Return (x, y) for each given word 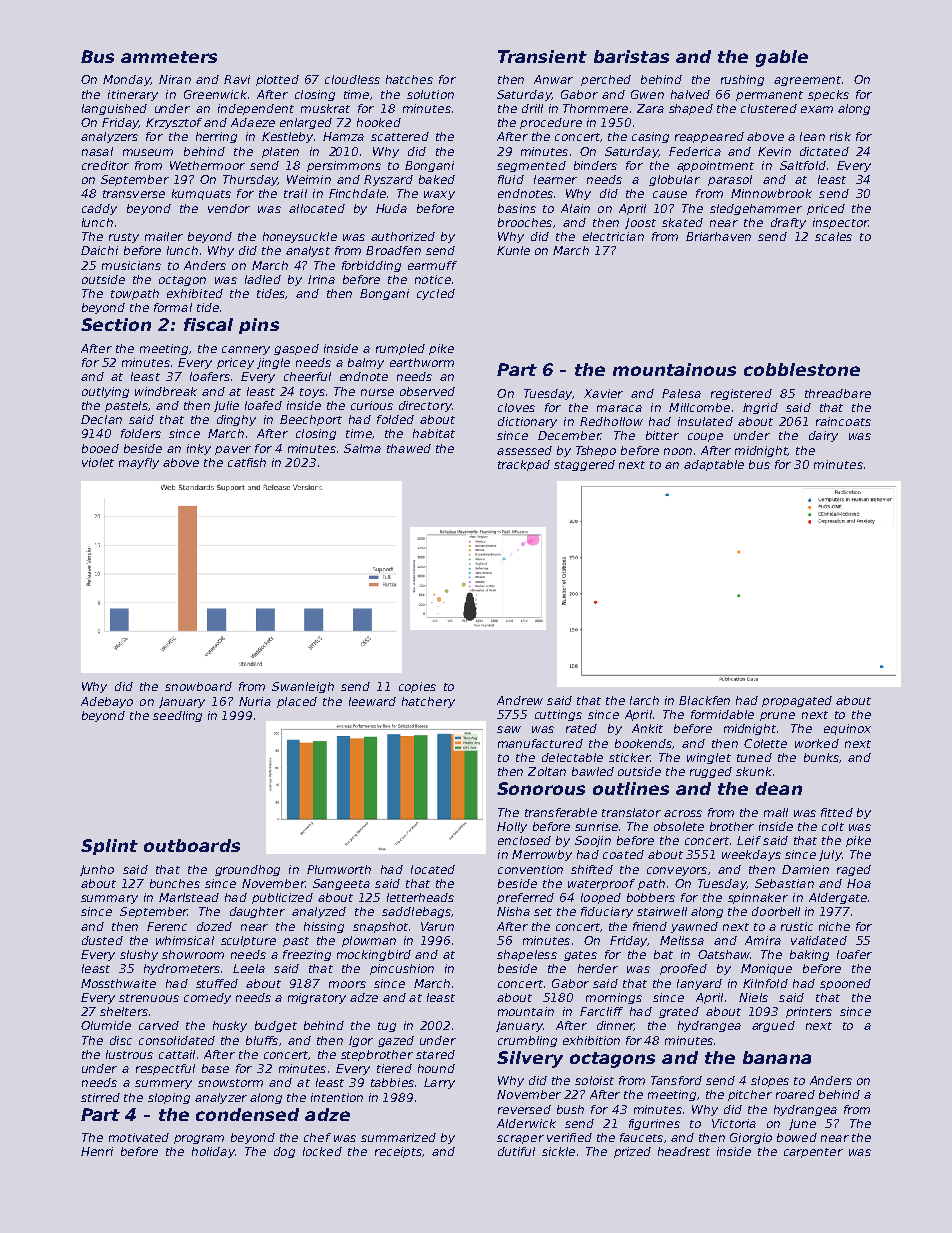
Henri (97, 1151)
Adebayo (107, 702)
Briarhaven (718, 236)
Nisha (513, 911)
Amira (763, 940)
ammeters (169, 57)
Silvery (530, 1059)
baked (437, 179)
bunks (821, 757)
